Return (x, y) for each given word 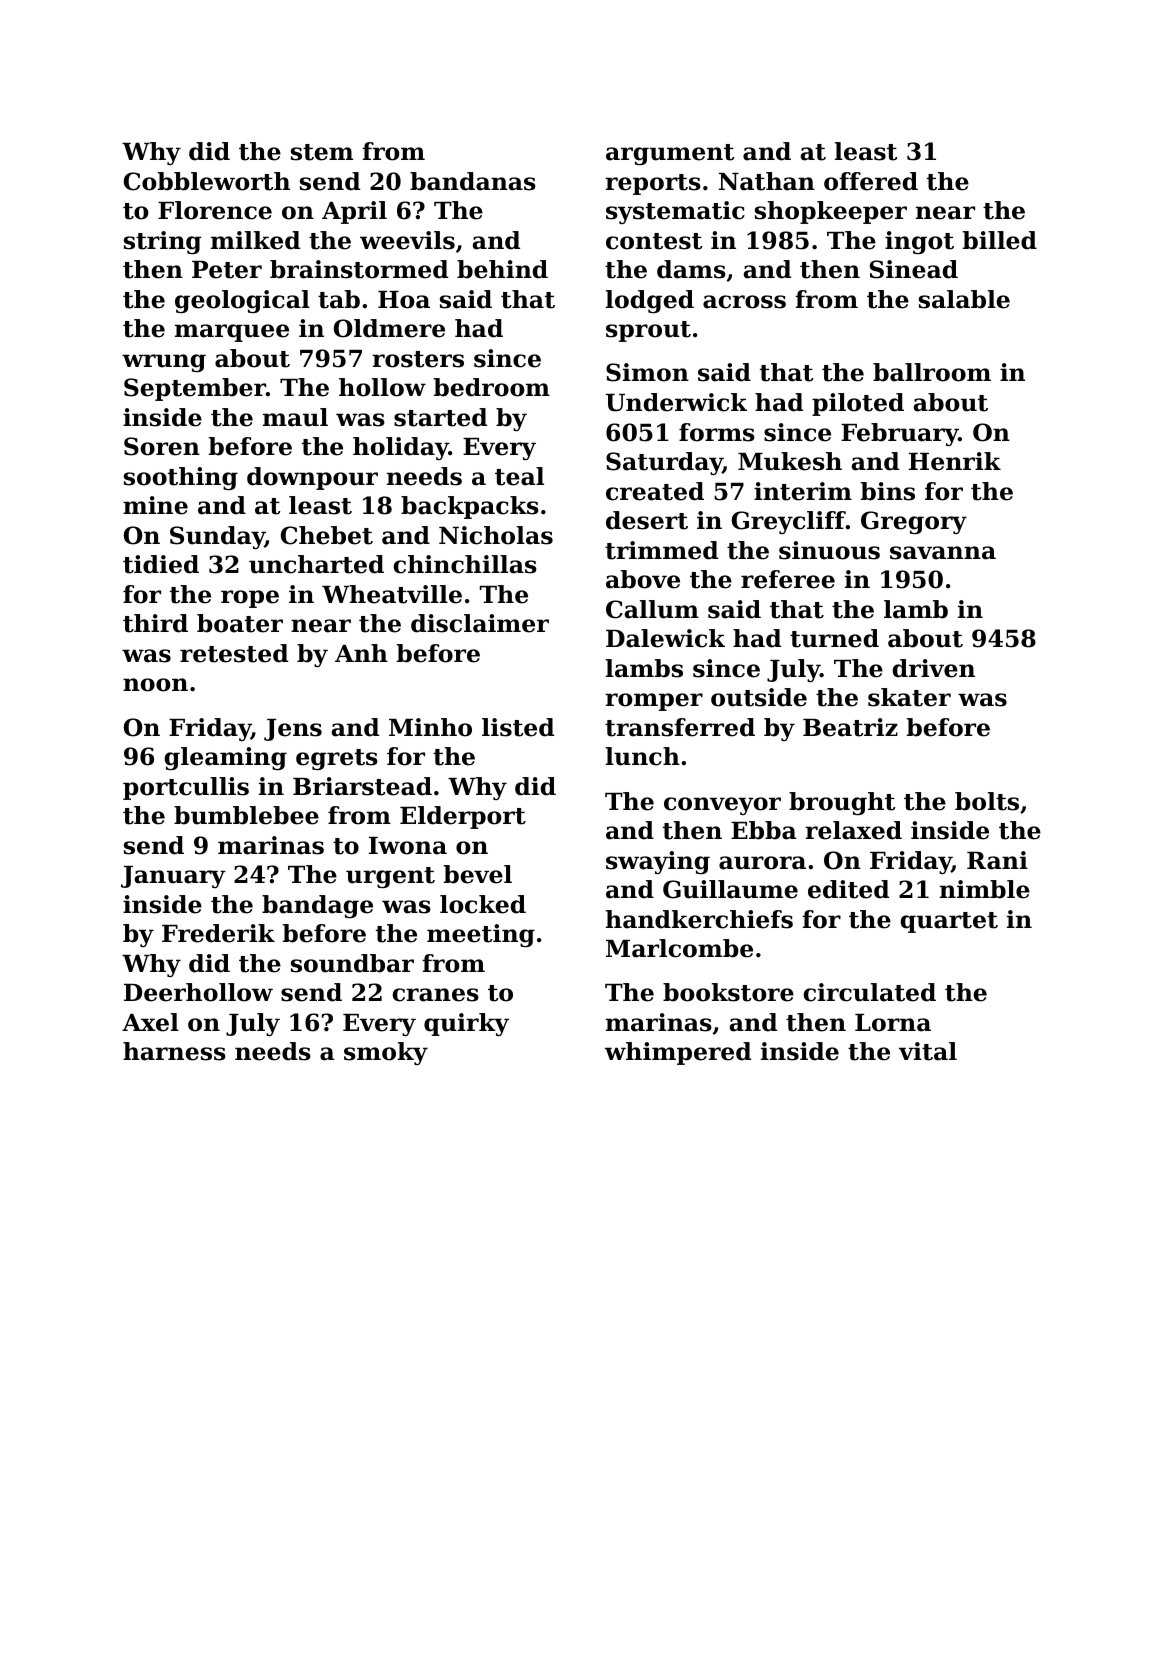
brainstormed (359, 269)
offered (871, 181)
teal (519, 476)
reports (653, 184)
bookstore (728, 992)
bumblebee (246, 815)
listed (518, 727)
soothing (181, 478)
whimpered (678, 1053)
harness (174, 1051)
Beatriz (850, 727)
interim (803, 491)
